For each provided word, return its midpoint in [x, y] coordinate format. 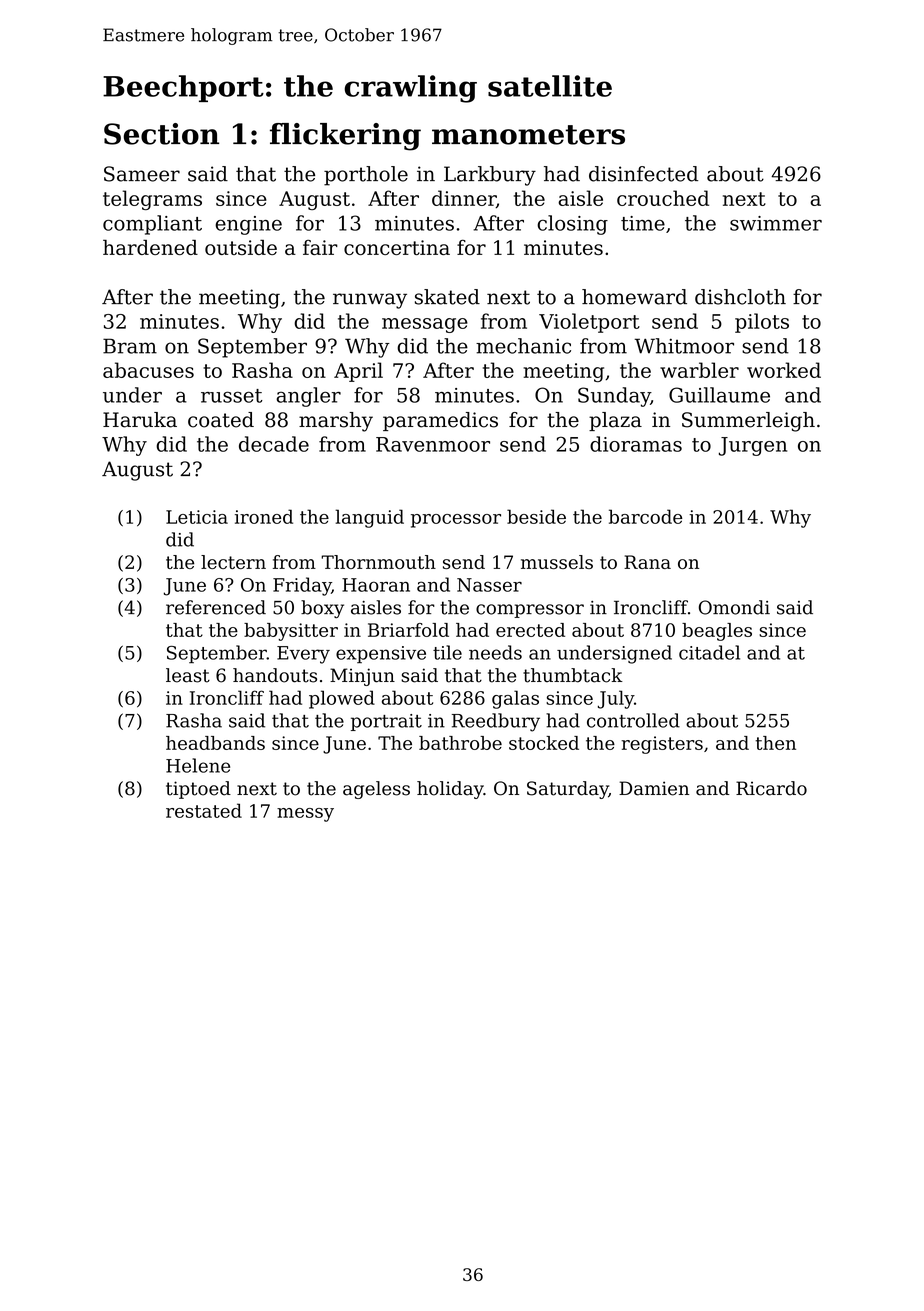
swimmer [776, 223]
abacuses [148, 370]
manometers [528, 135]
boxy [322, 609]
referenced [216, 607]
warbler [699, 370]
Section [161, 134]
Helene [198, 765]
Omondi [734, 607]
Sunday [614, 397]
